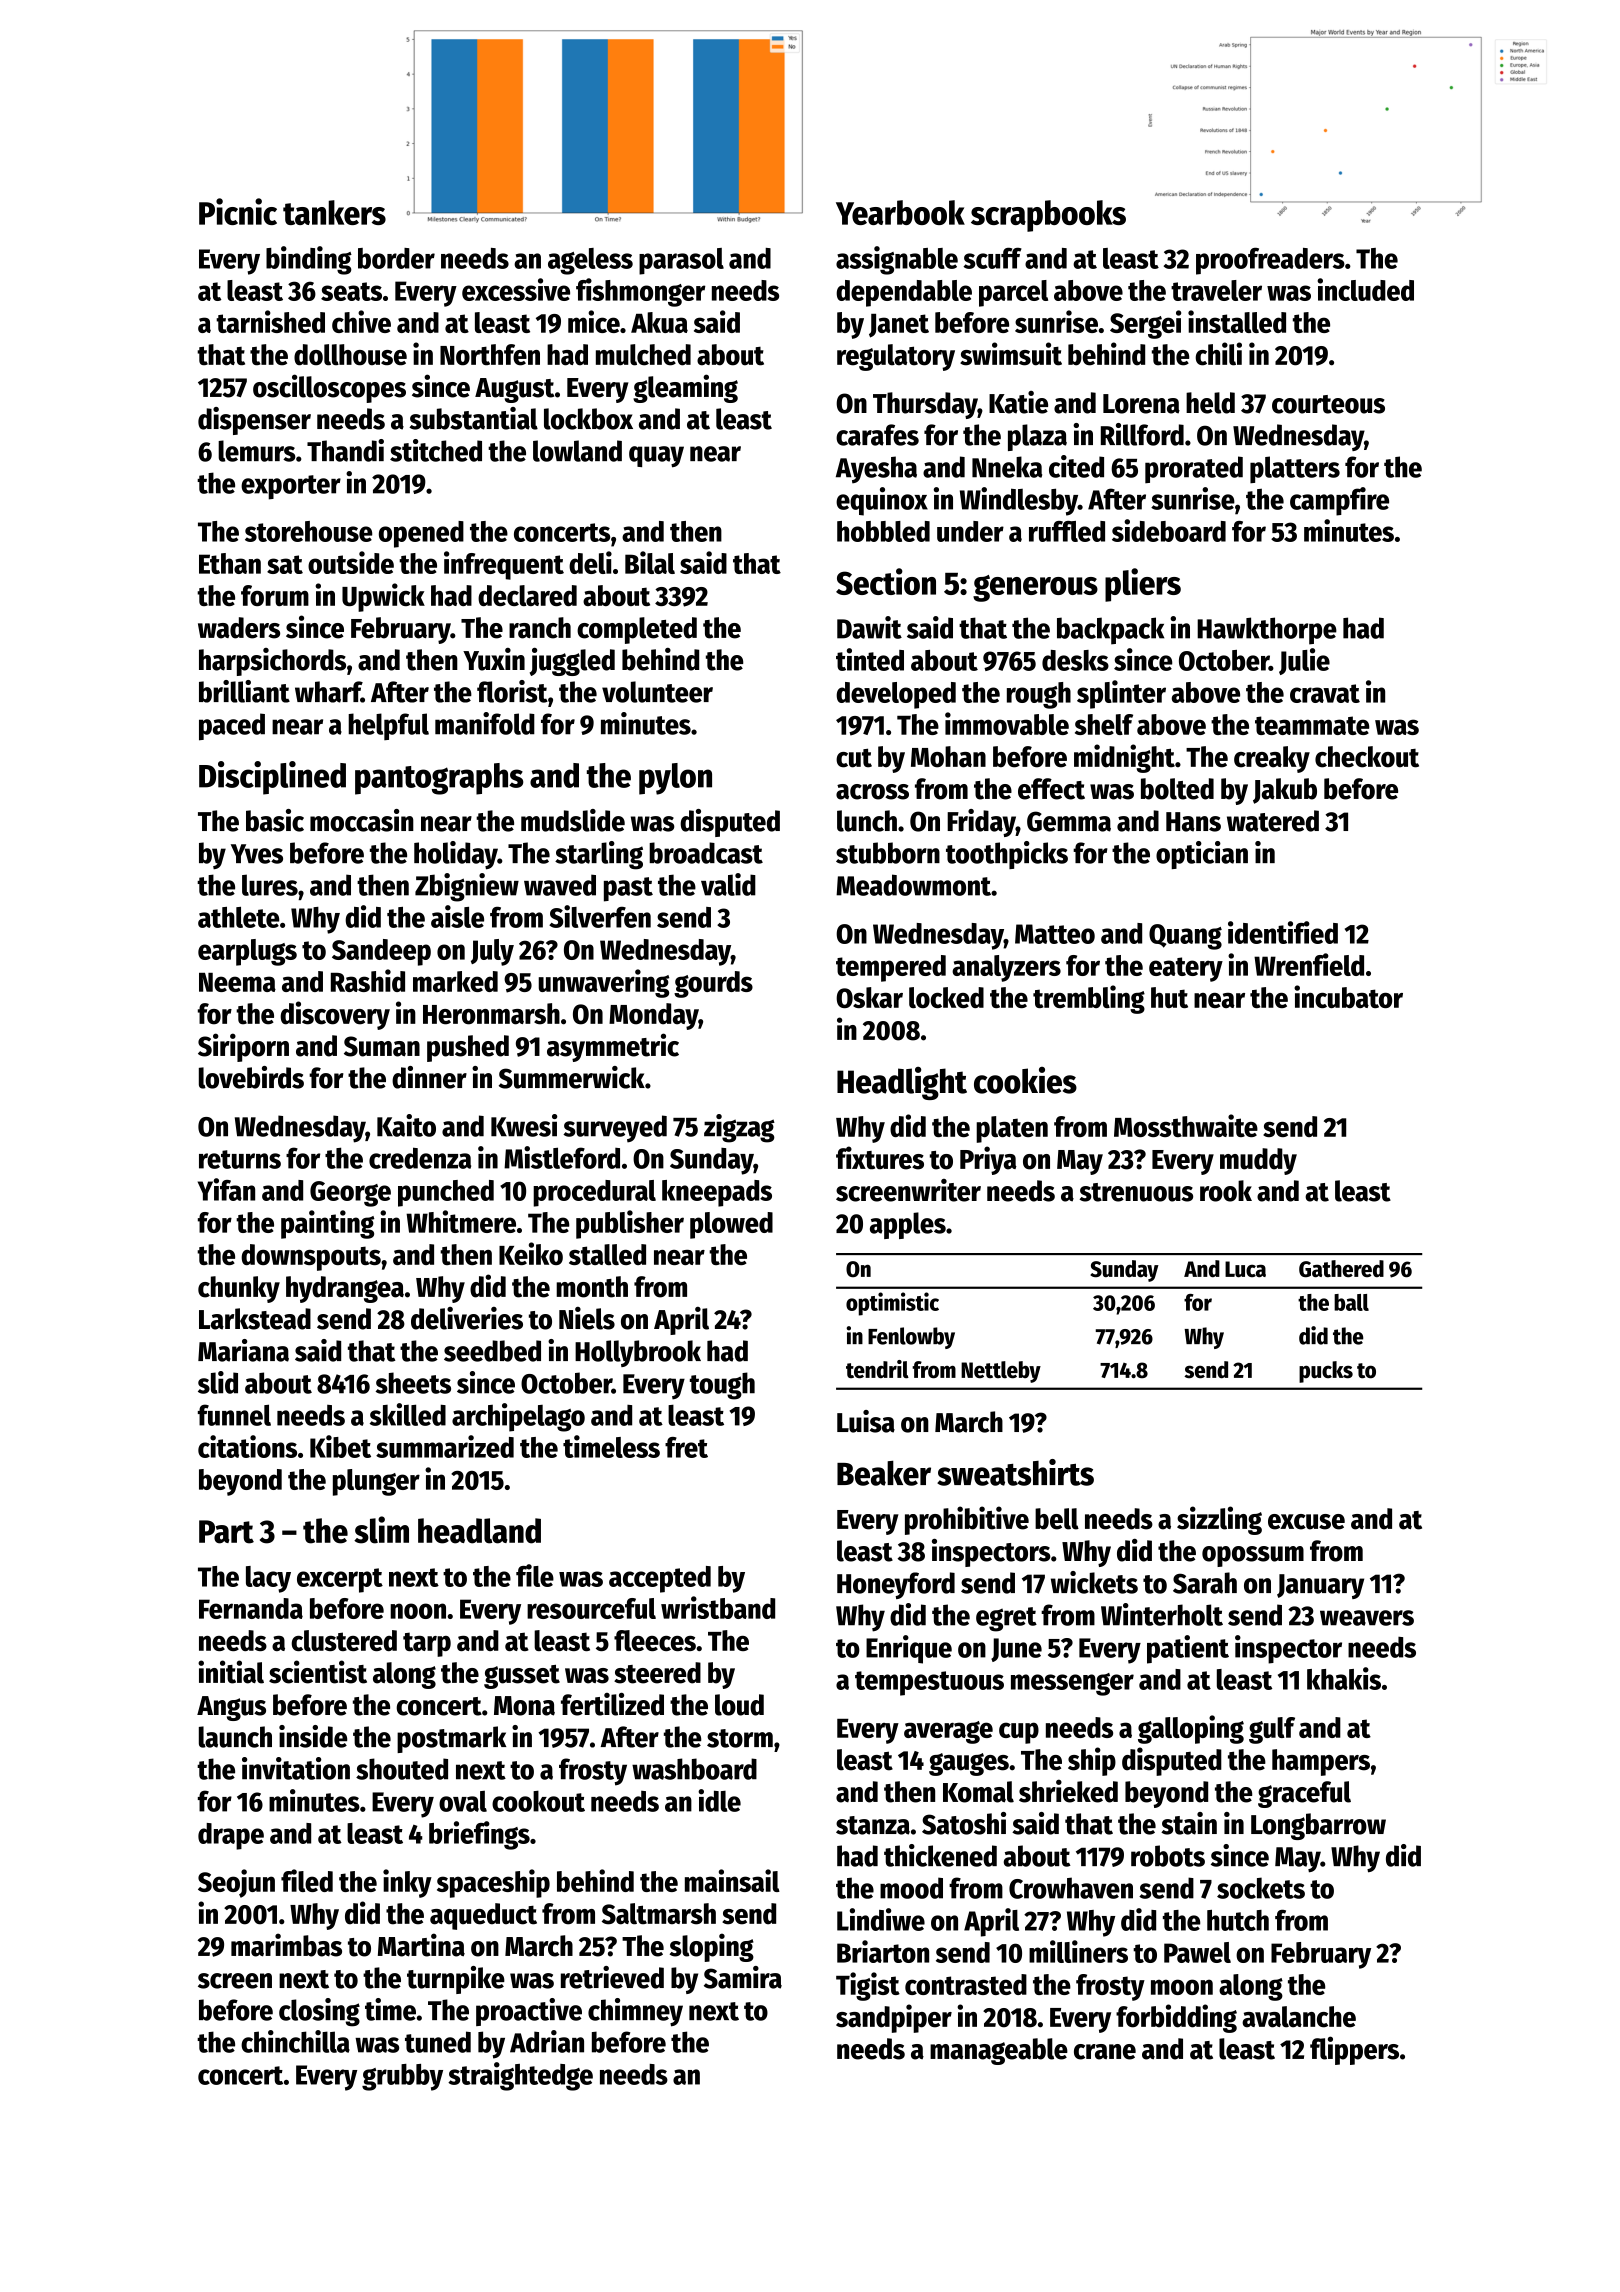 The width and height of the screenshot is (1620, 2292). What do you see at coordinates (439, 779) in the screenshot?
I see `pantographs` at bounding box center [439, 779].
